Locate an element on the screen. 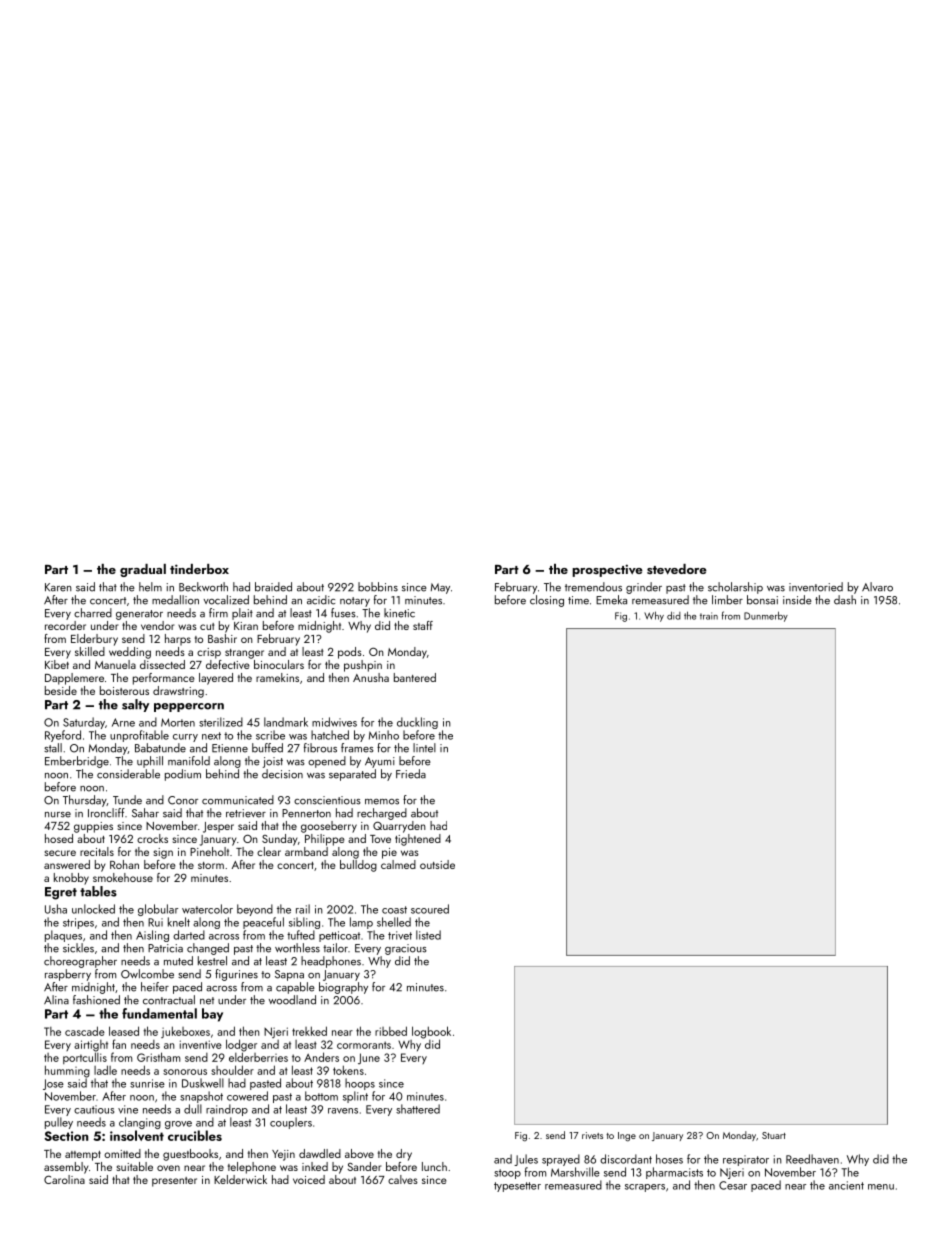 Image resolution: width=952 pixels, height=1233 pixels. typesetter is located at coordinates (517, 1187).
